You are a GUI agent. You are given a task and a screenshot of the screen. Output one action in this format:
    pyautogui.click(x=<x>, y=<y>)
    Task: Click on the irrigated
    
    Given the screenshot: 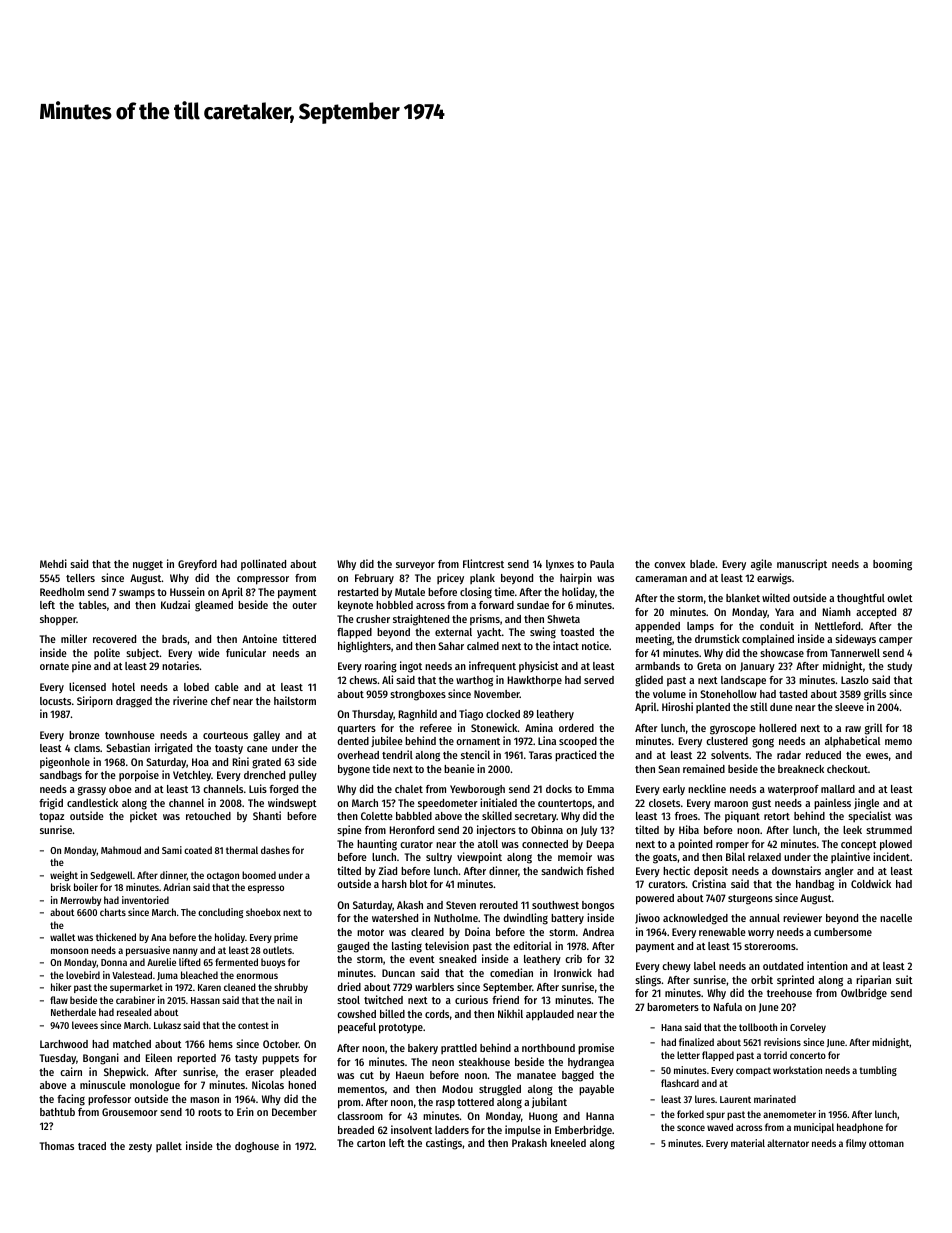 What is the action you would take?
    pyautogui.click(x=173, y=749)
